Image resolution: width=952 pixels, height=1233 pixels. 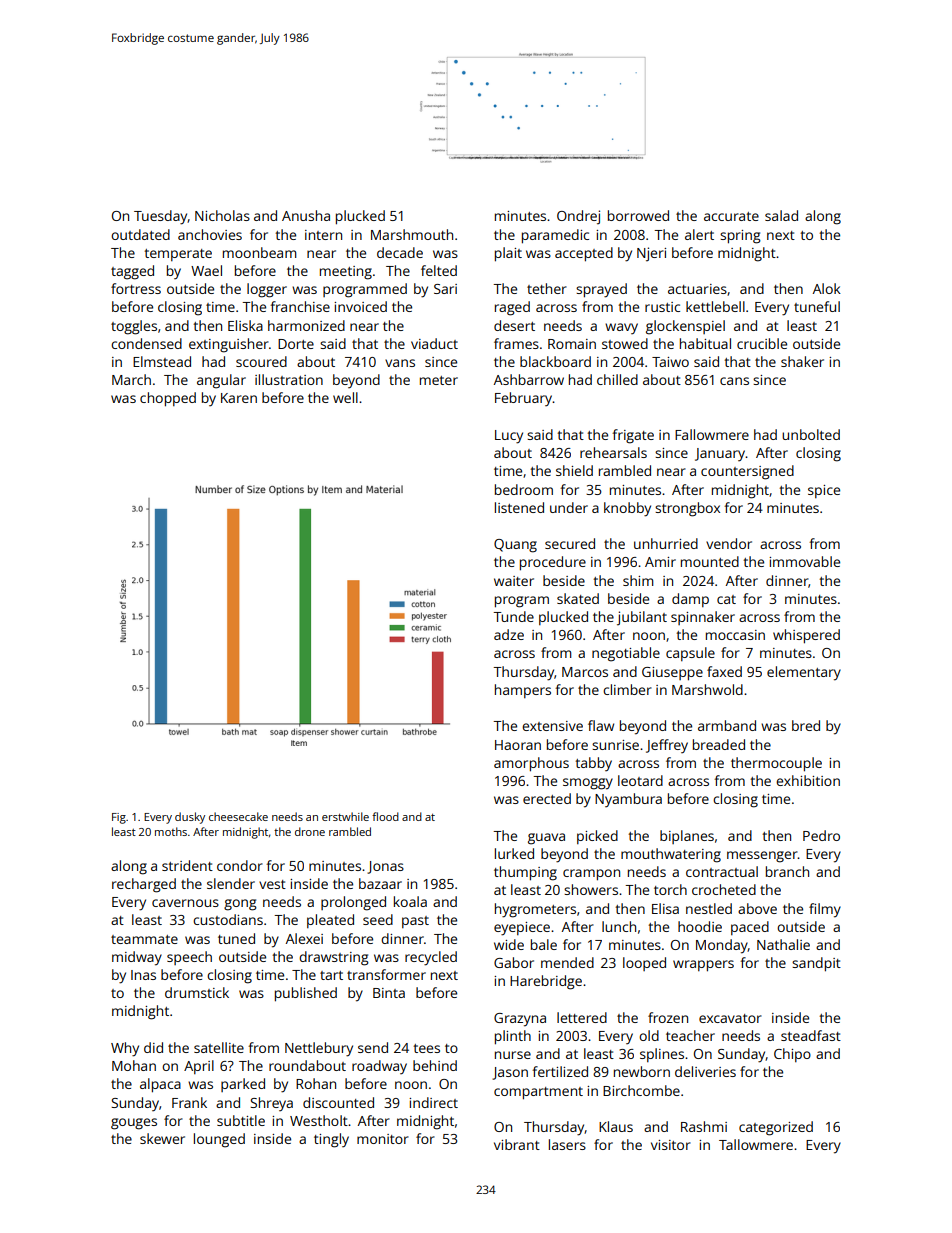 I want to click on Dorte, so click(x=296, y=344).
